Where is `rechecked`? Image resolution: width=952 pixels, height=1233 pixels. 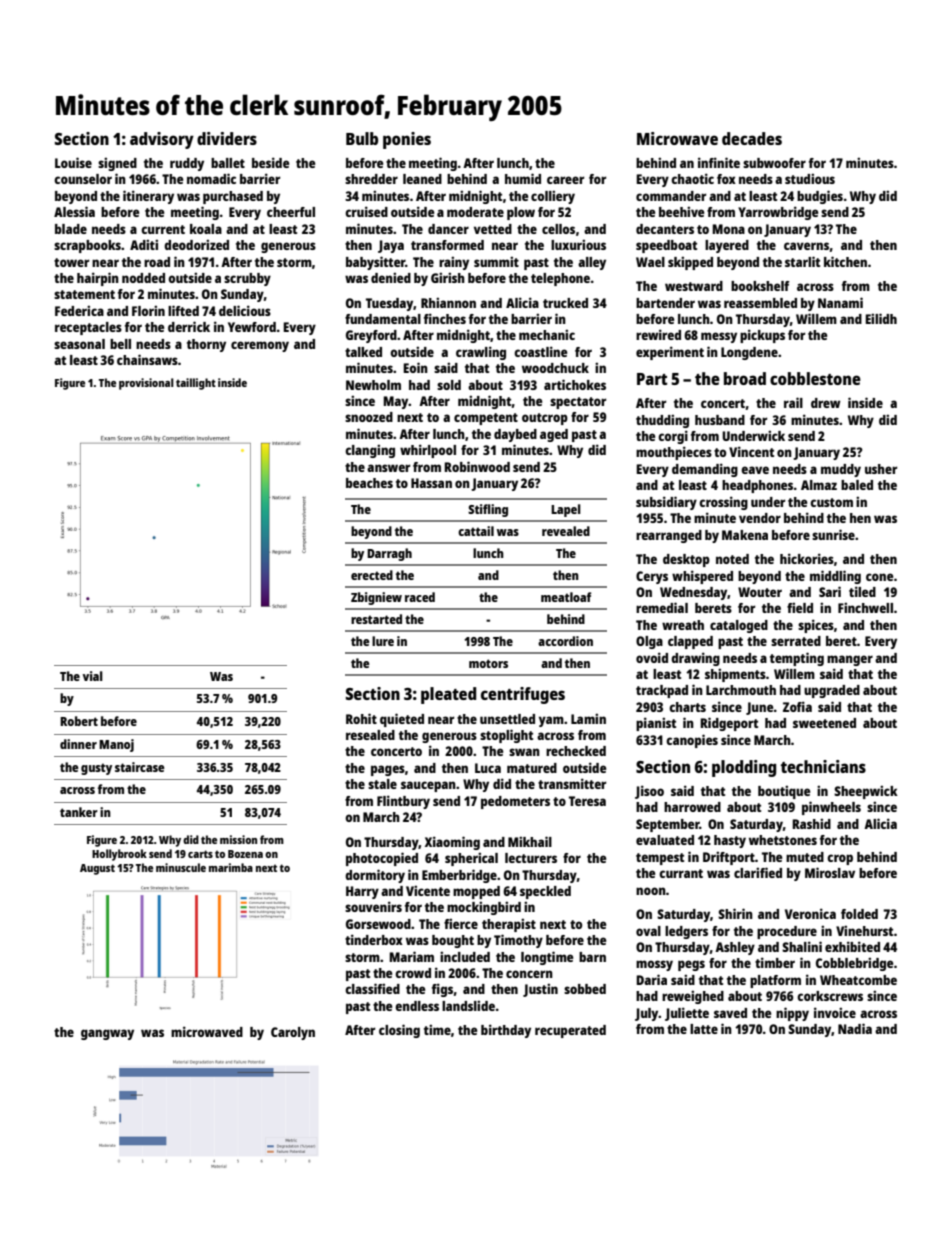
rechecked is located at coordinates (576, 751).
